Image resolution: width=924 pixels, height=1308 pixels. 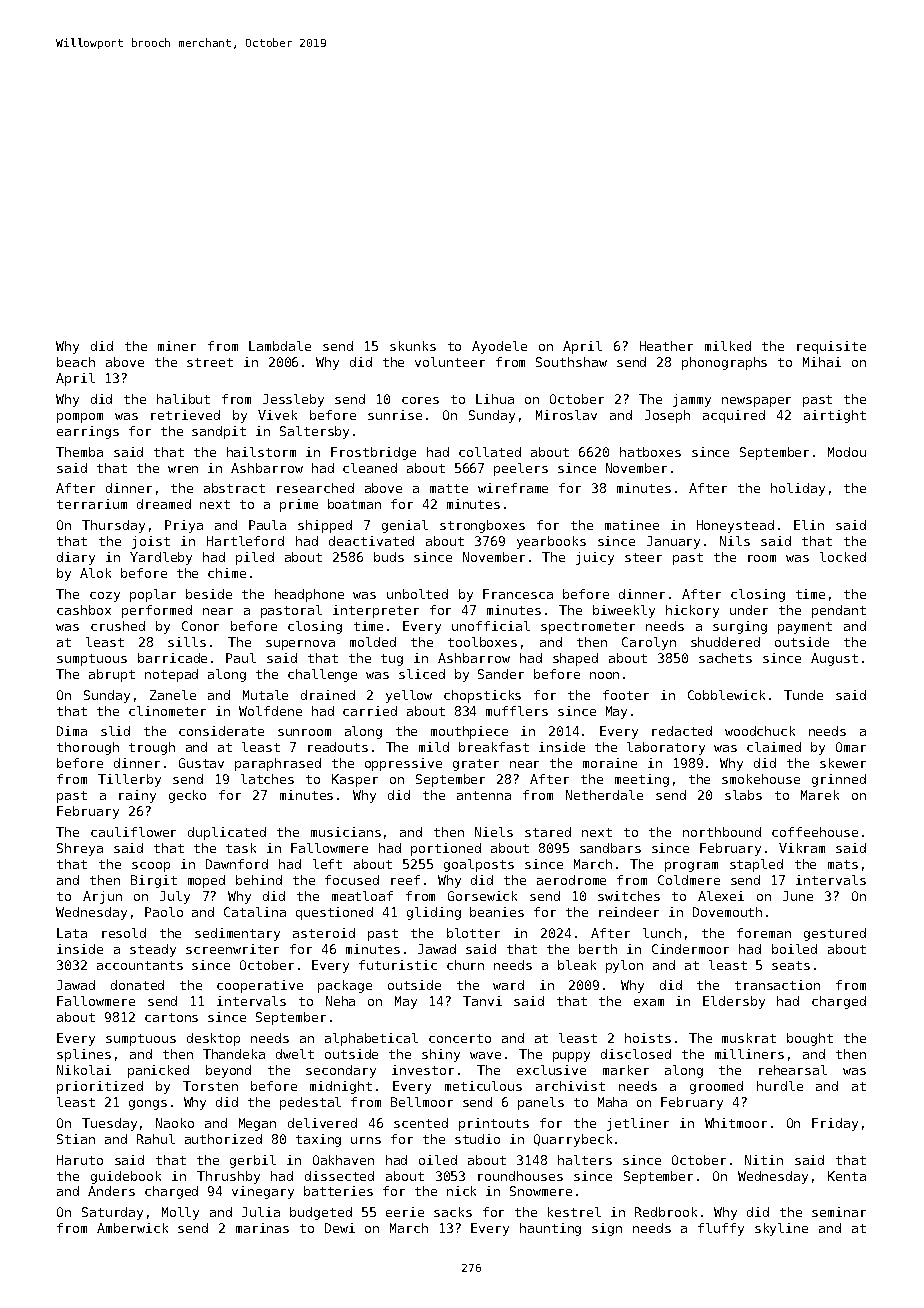 I want to click on trough, so click(x=152, y=748).
